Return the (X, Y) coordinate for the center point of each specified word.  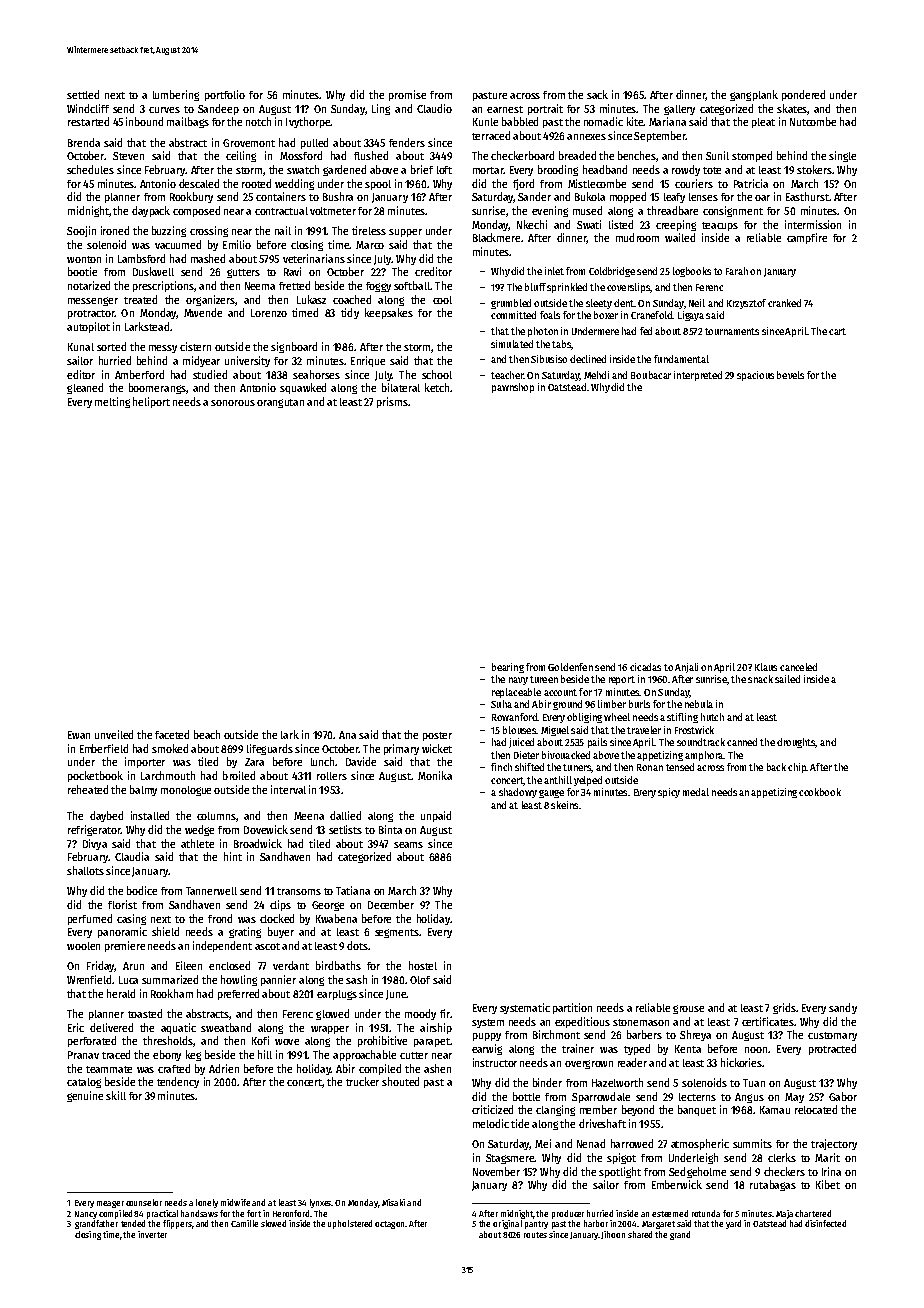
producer (568, 1214)
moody (420, 1014)
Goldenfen (570, 667)
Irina (831, 1171)
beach (207, 734)
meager (110, 1204)
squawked (303, 388)
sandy (843, 1008)
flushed (371, 155)
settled (83, 94)
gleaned (85, 388)
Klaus (766, 667)
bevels (790, 375)
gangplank (754, 95)
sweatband (226, 1027)
